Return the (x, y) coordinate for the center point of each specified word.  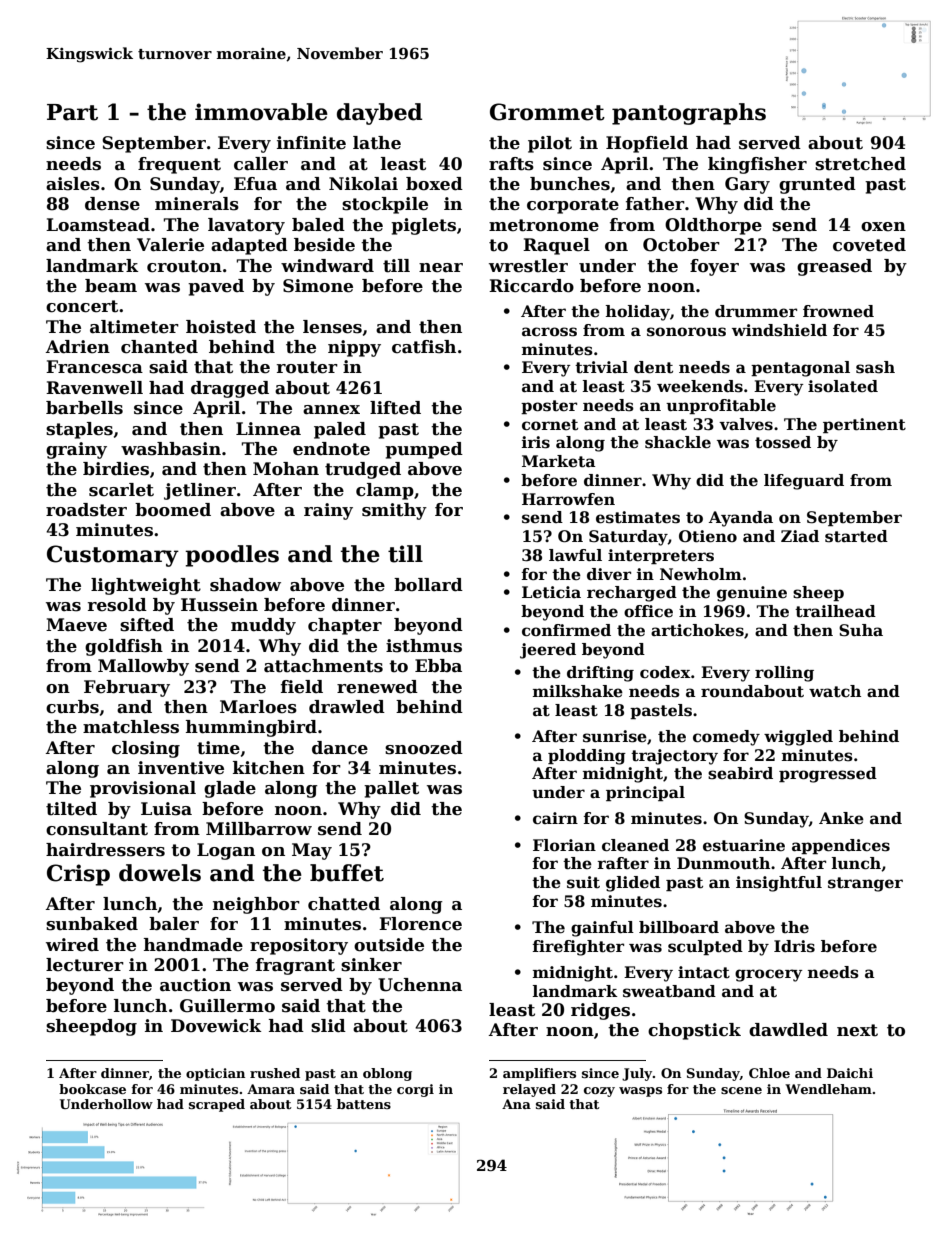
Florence (420, 924)
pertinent (864, 425)
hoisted (221, 327)
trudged (363, 470)
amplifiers (539, 1074)
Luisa (166, 809)
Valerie (170, 245)
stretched (860, 164)
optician (215, 1074)
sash (875, 367)
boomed (173, 510)
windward (327, 266)
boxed (434, 184)
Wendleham (828, 1089)
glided (633, 884)
